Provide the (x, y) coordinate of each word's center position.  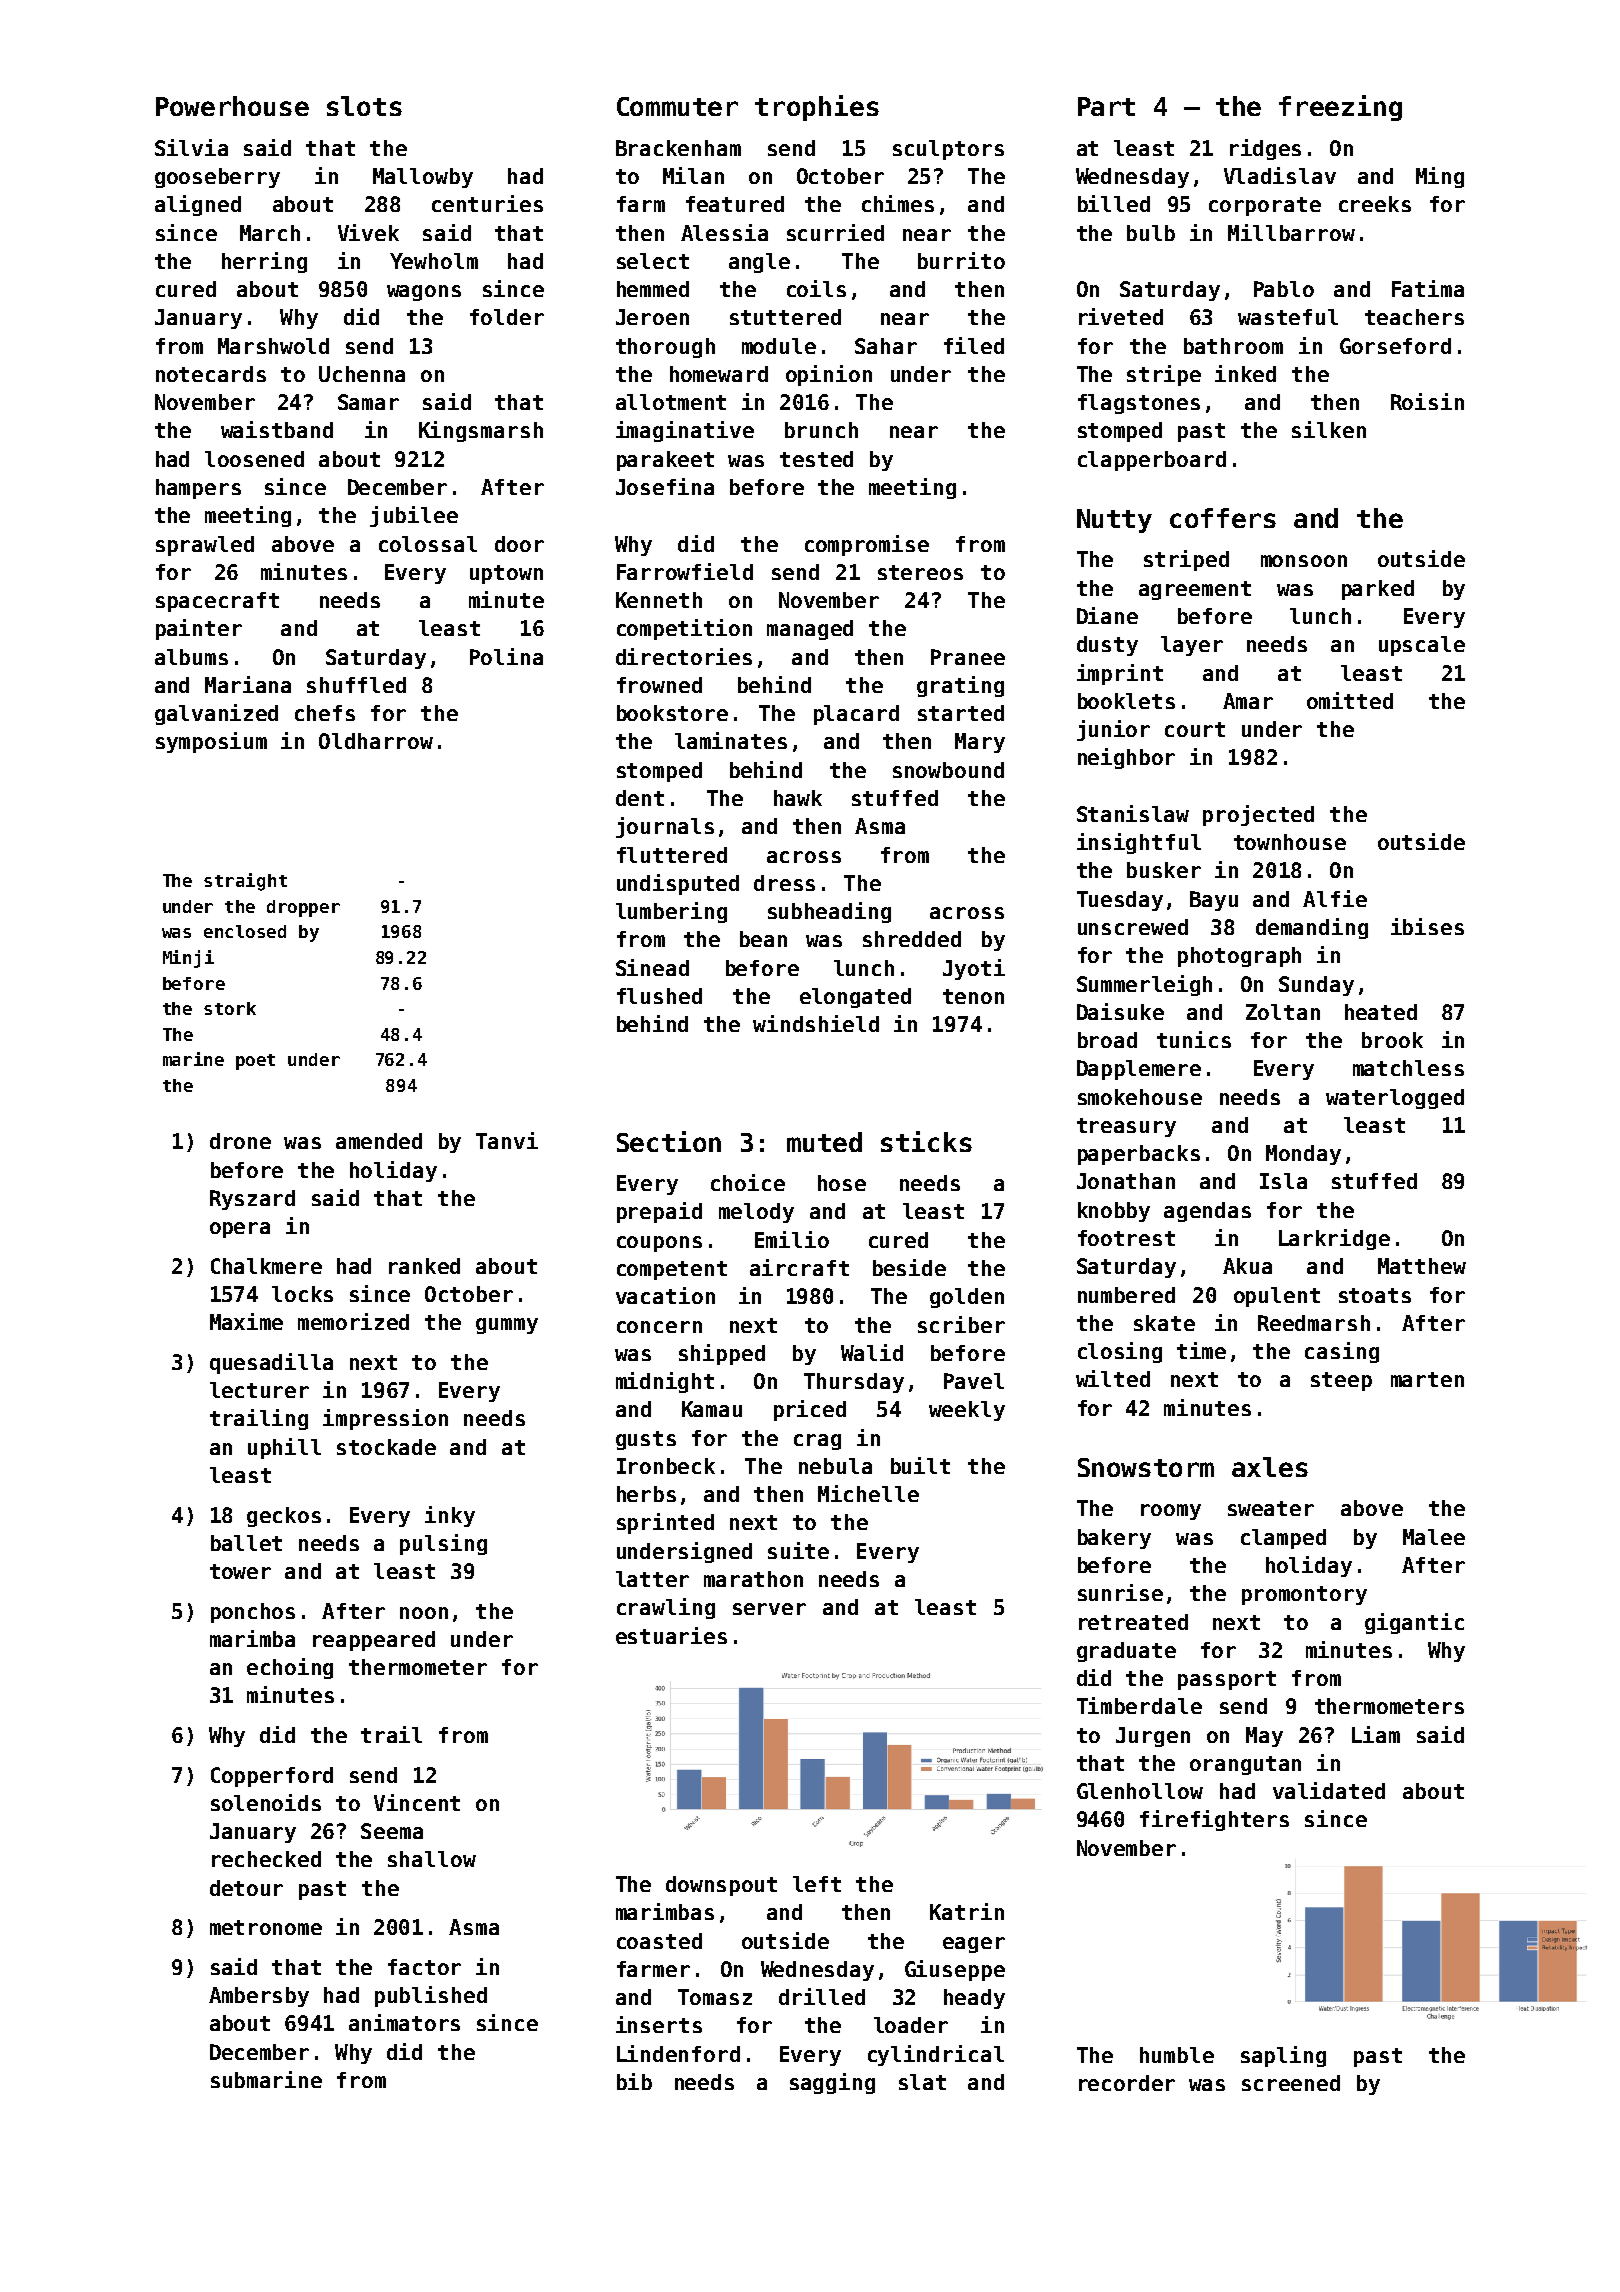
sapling (1283, 2056)
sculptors (948, 150)
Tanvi (507, 1140)
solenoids (266, 1802)
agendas (1207, 1212)
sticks (926, 1141)
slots (364, 106)
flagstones (1139, 404)
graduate (1126, 1652)
